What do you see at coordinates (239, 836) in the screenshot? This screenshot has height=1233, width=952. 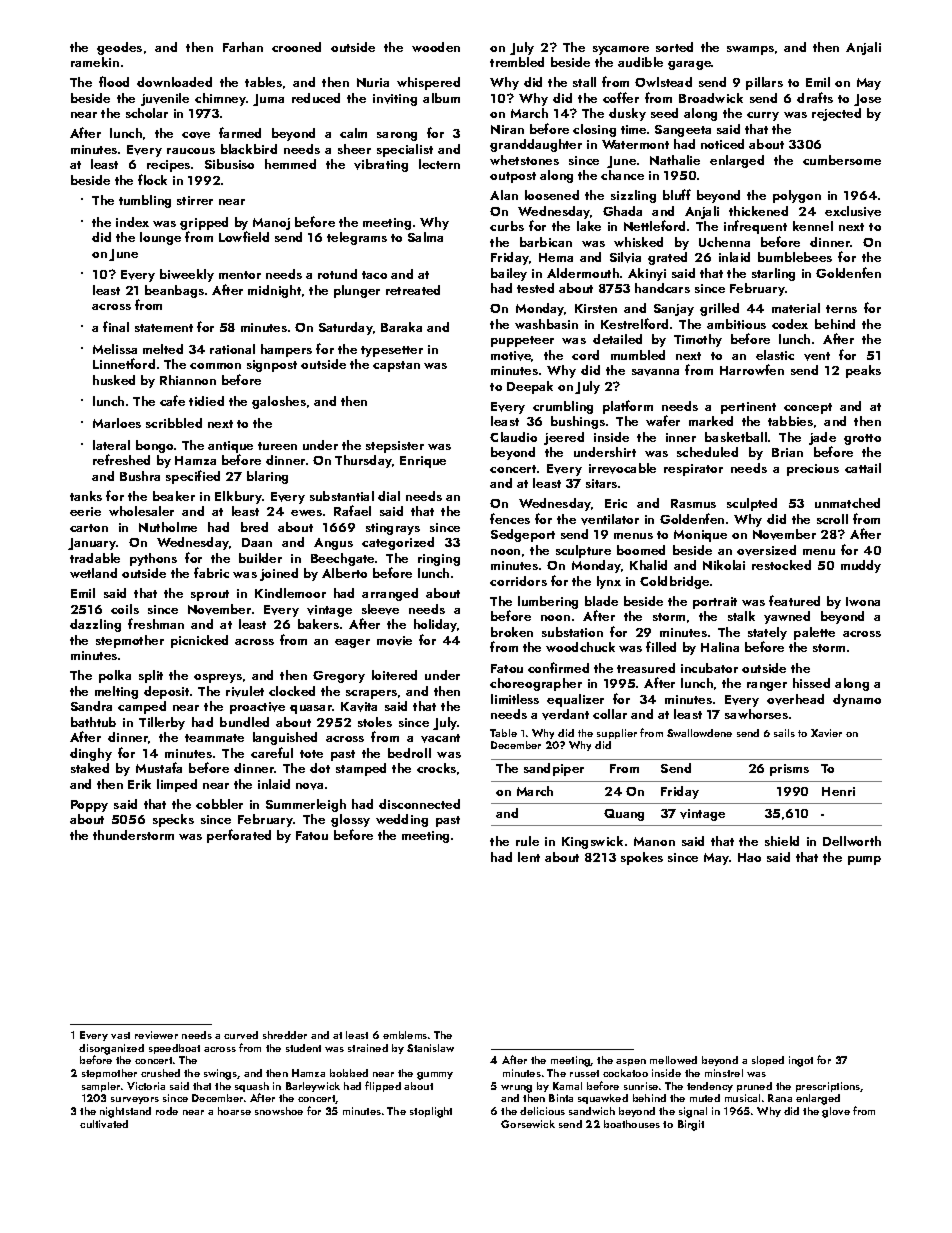 I see `perforated` at bounding box center [239, 836].
